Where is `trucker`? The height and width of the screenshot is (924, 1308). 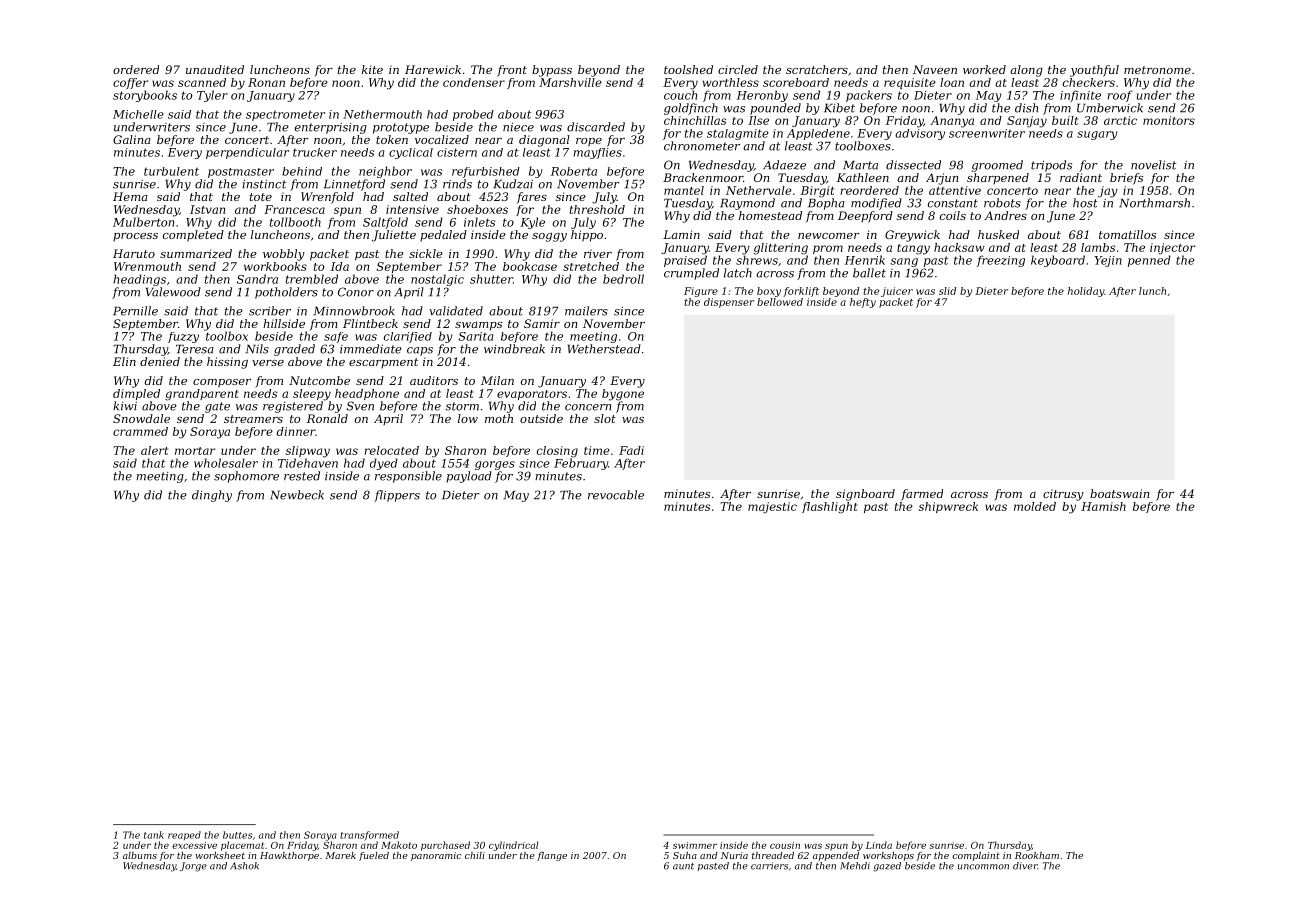
trucker is located at coordinates (315, 152).
